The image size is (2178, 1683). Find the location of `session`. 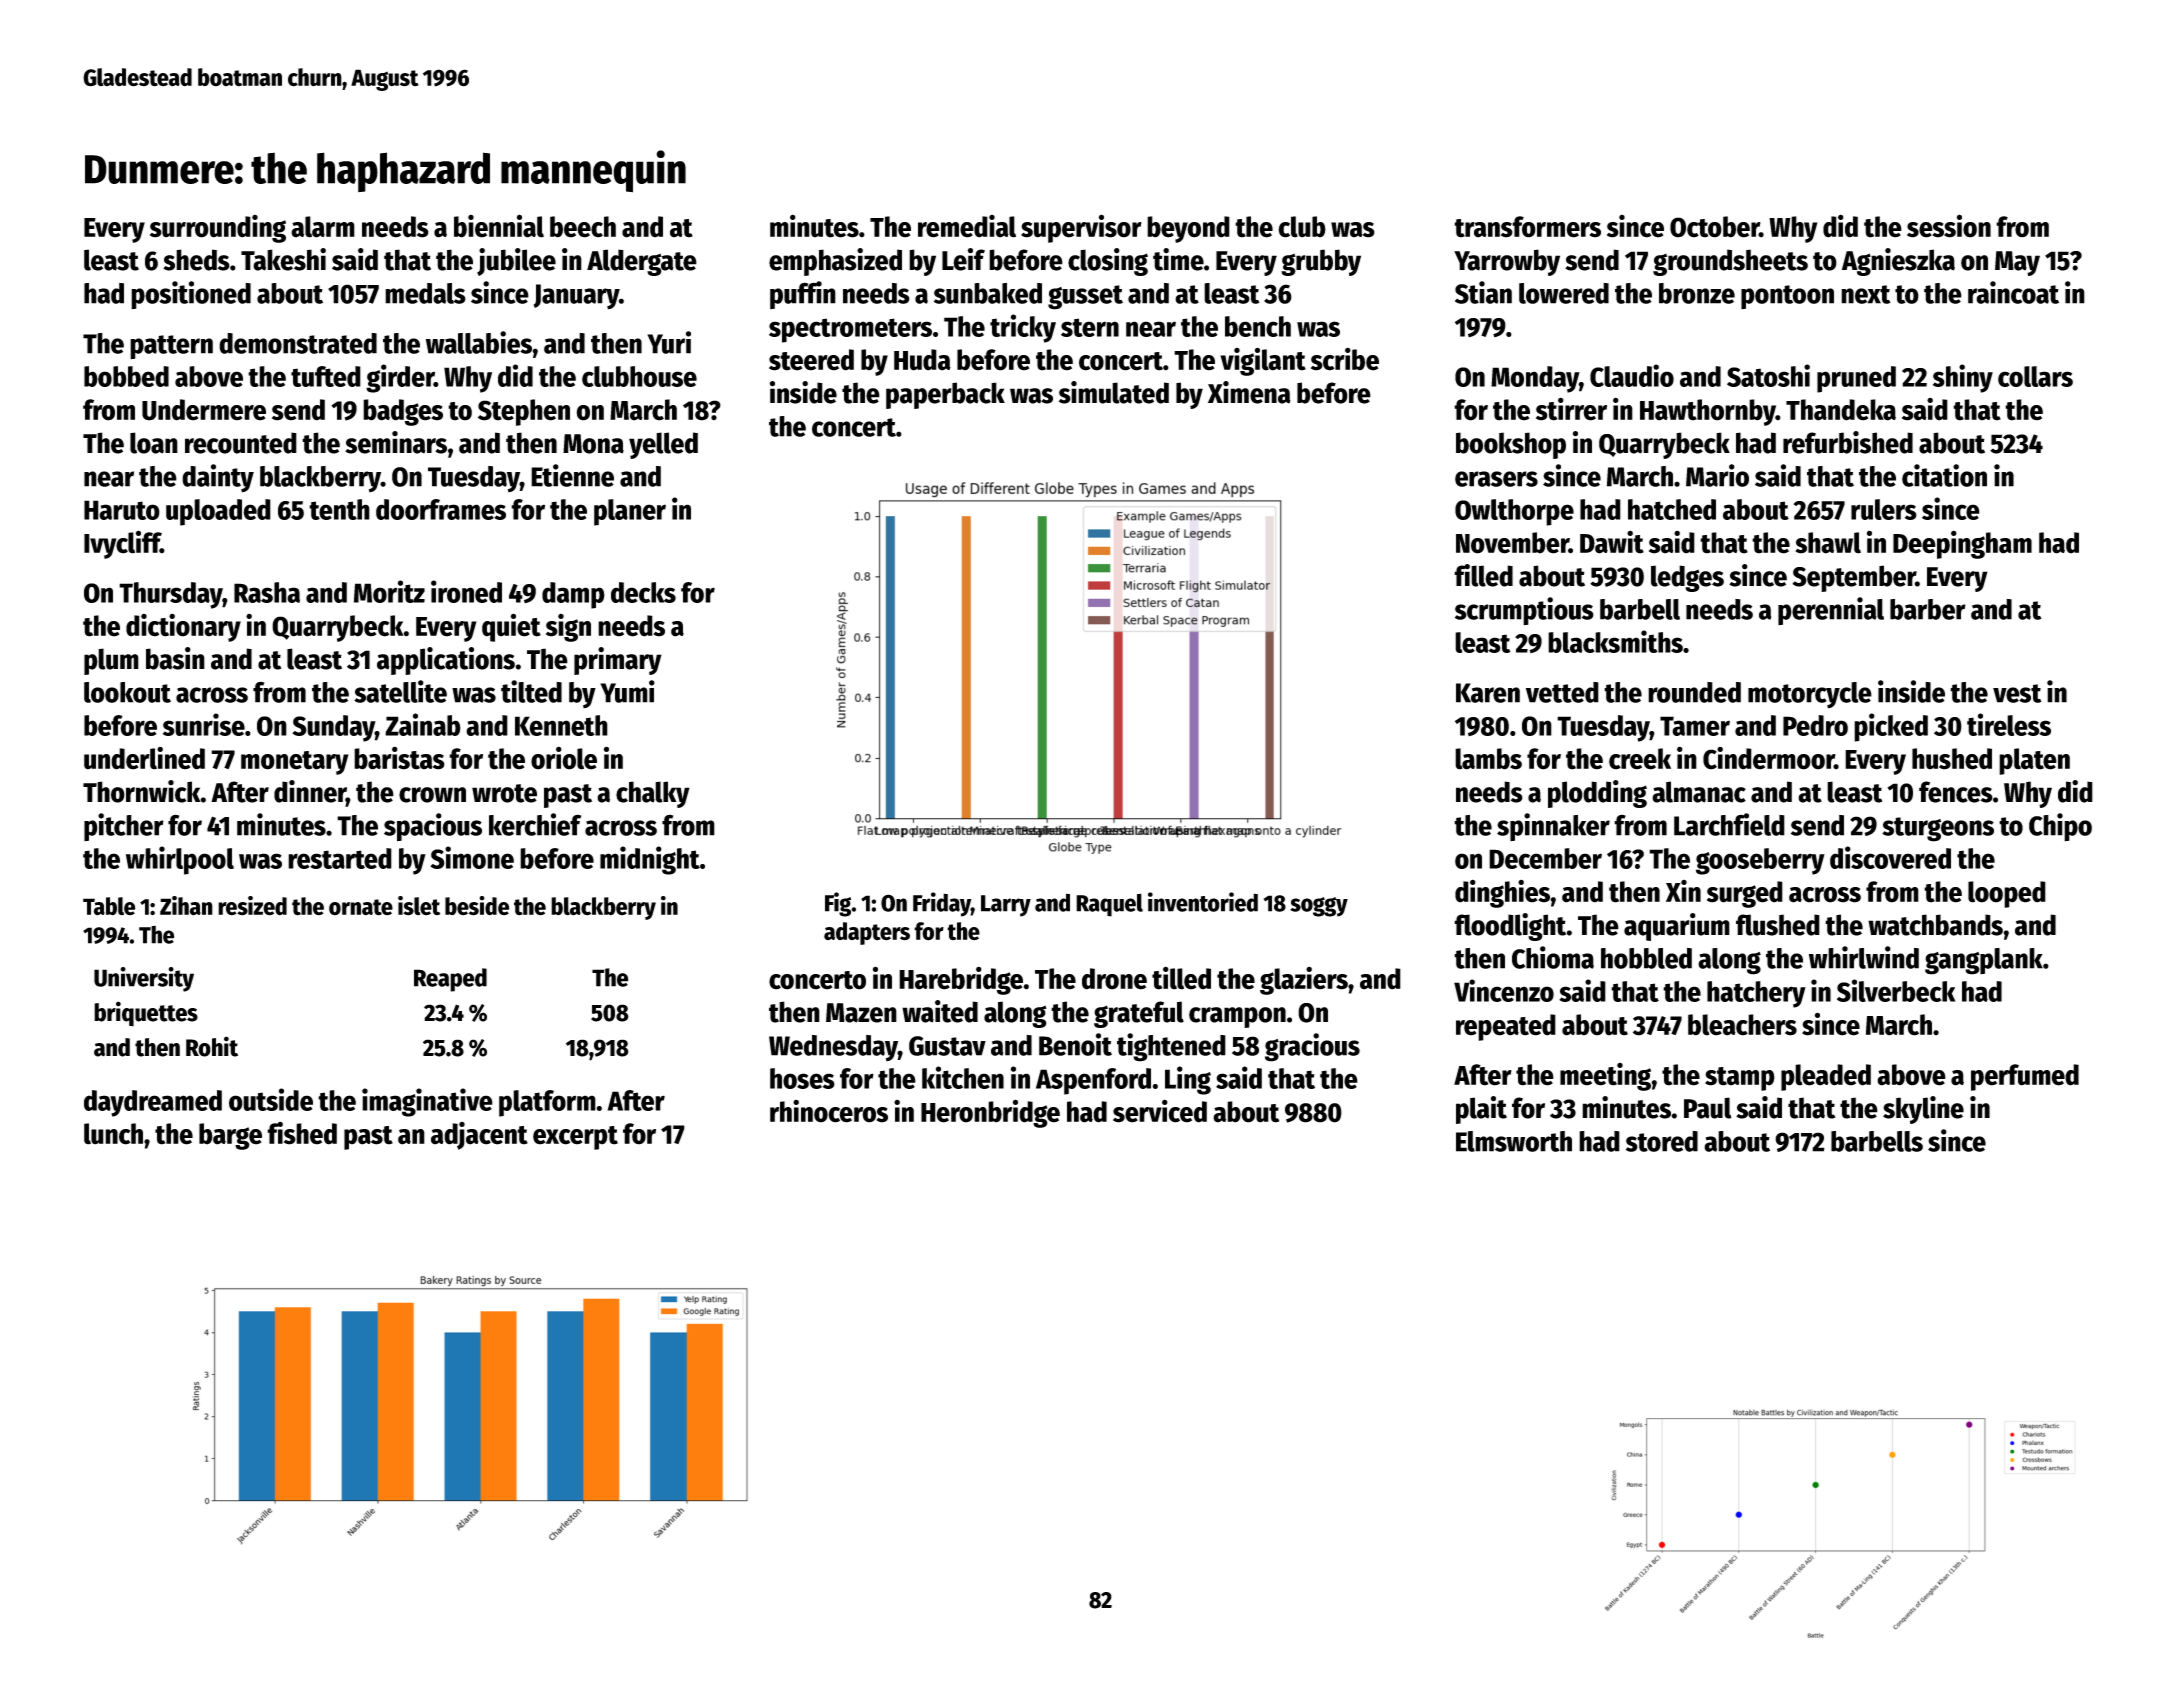

session is located at coordinates (1949, 226).
